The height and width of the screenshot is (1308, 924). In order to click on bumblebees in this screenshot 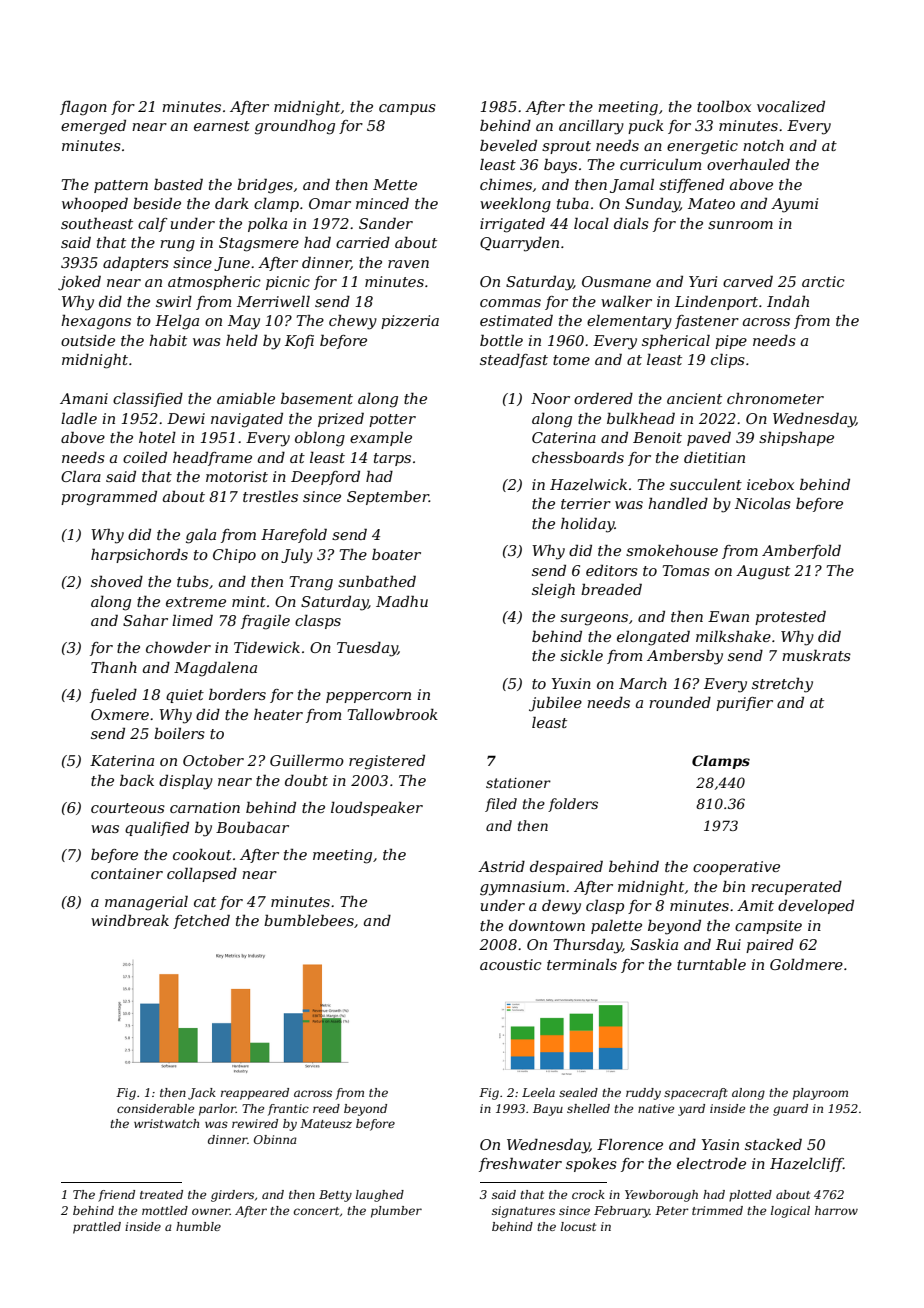, I will do `click(309, 920)`.
